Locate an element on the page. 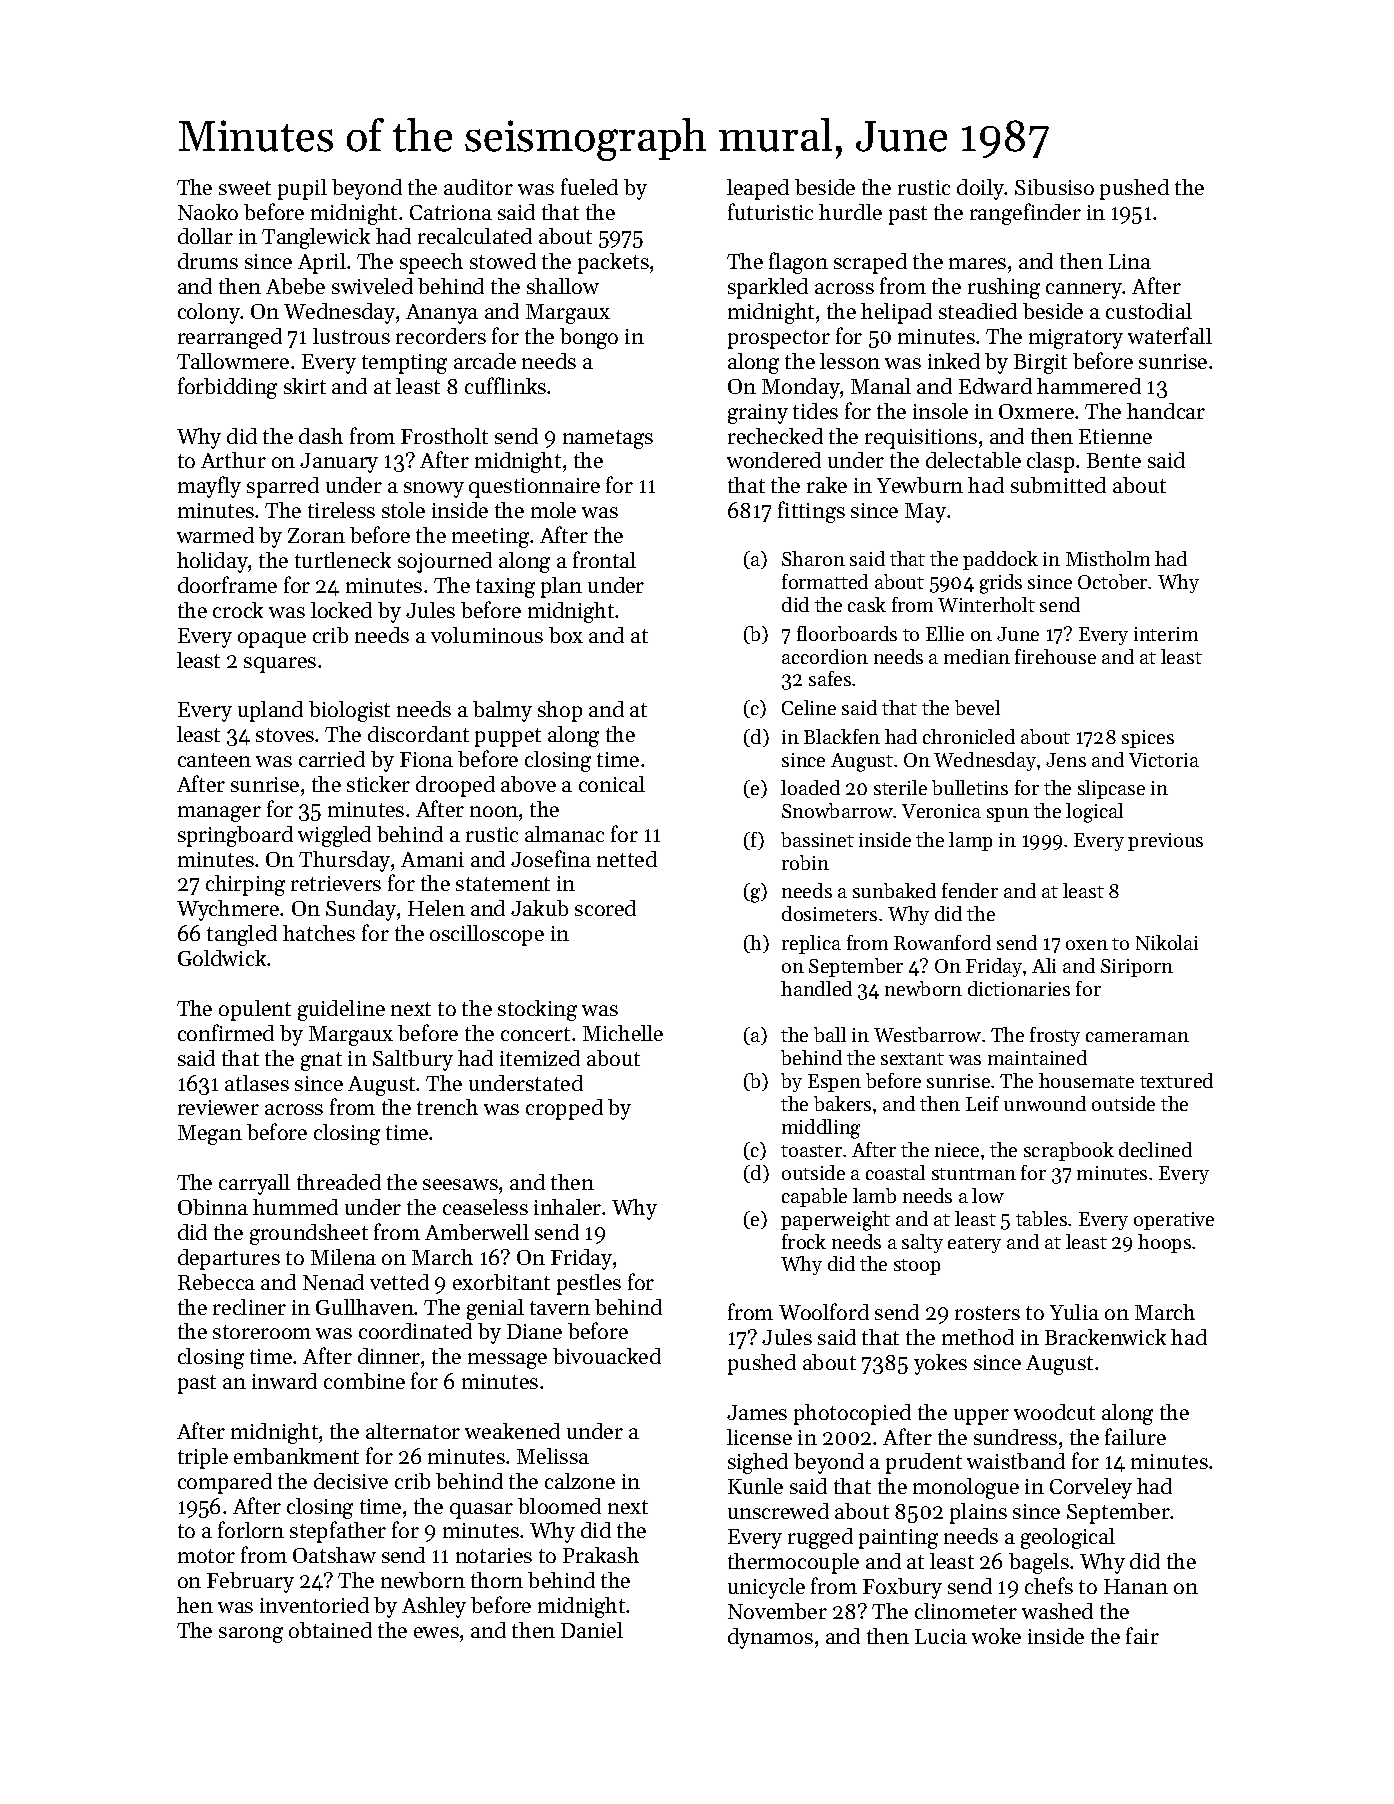  Michelle is located at coordinates (623, 1033).
